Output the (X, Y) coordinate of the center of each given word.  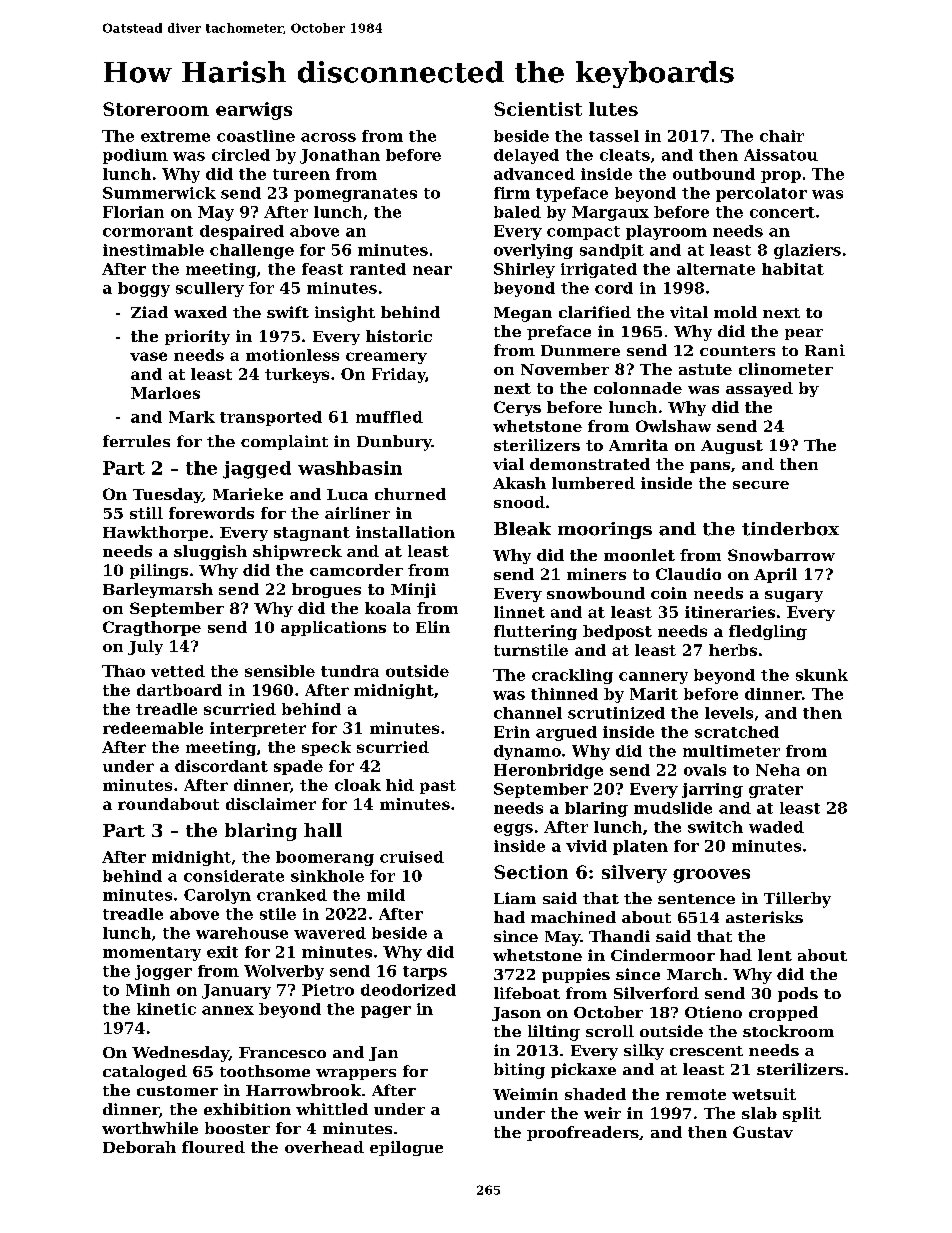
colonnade (638, 388)
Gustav (763, 1132)
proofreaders (583, 1133)
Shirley (524, 270)
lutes (613, 109)
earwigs (254, 111)
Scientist (538, 109)
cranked (292, 895)
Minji (413, 590)
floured (213, 1147)
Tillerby (797, 900)
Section (531, 872)
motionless (292, 355)
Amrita (638, 445)
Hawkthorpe (155, 533)
